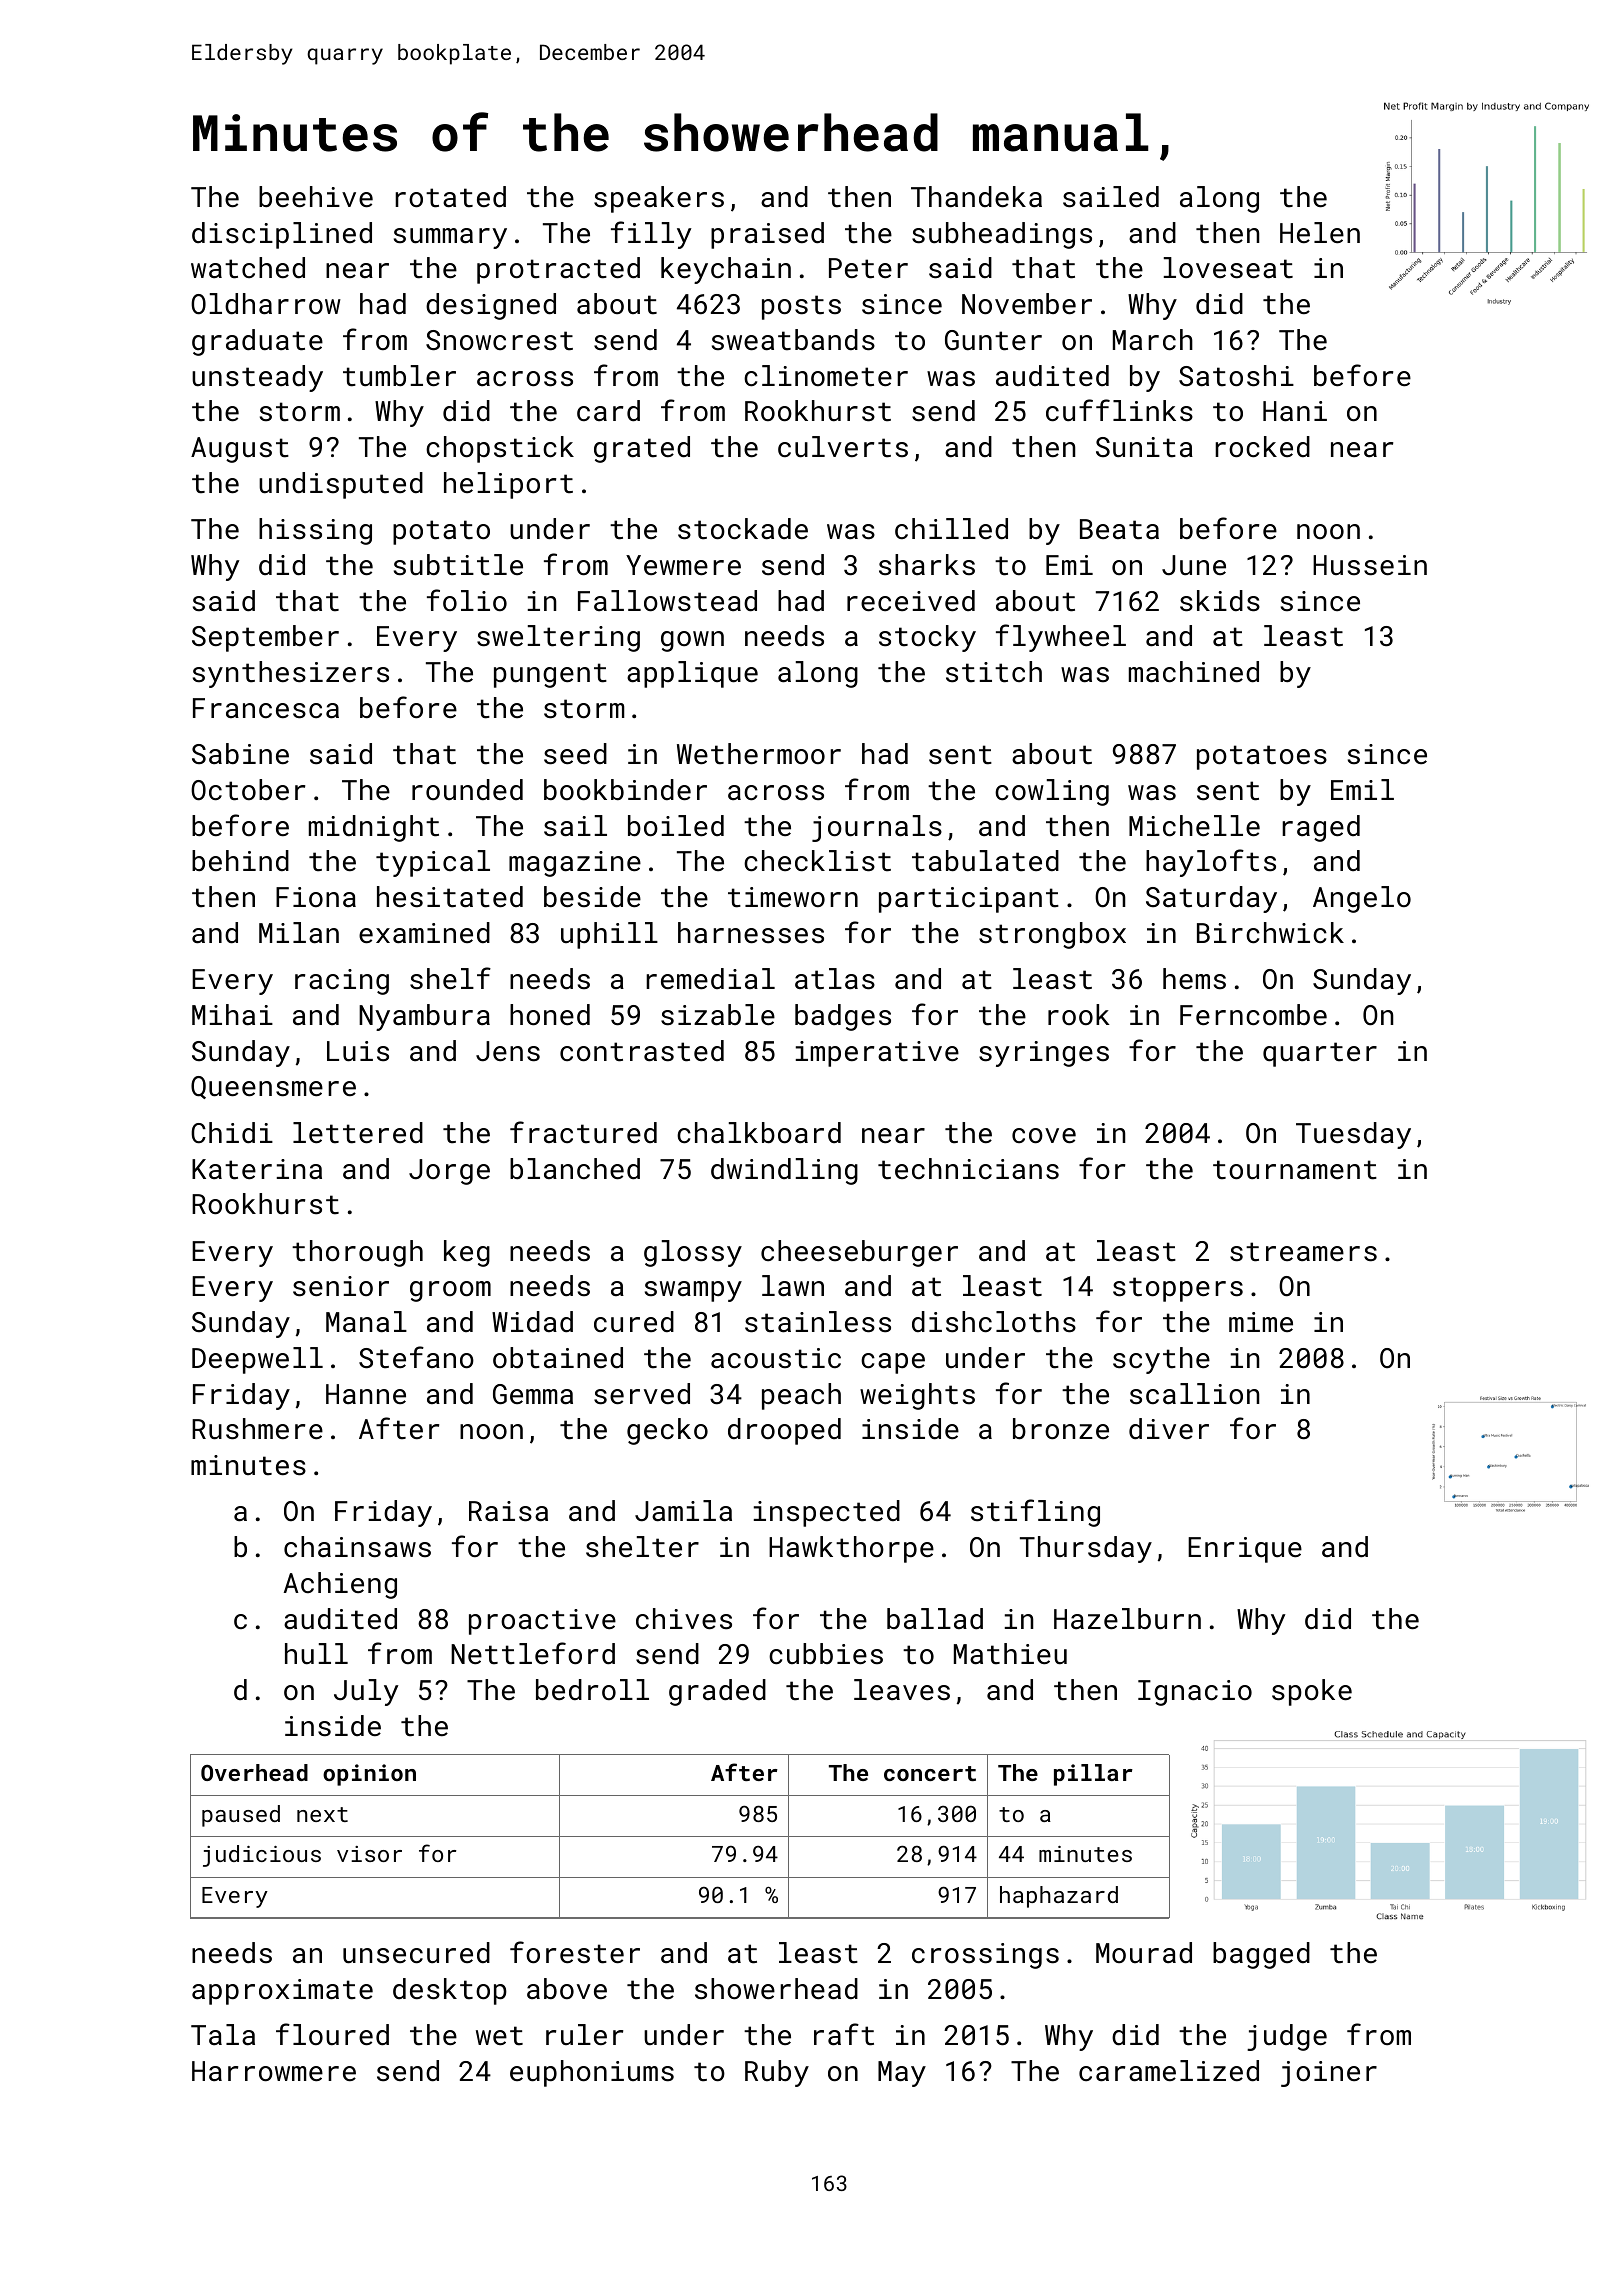  Describe the element at coordinates (777, 2073) in the page. I see `Ruby` at that location.
